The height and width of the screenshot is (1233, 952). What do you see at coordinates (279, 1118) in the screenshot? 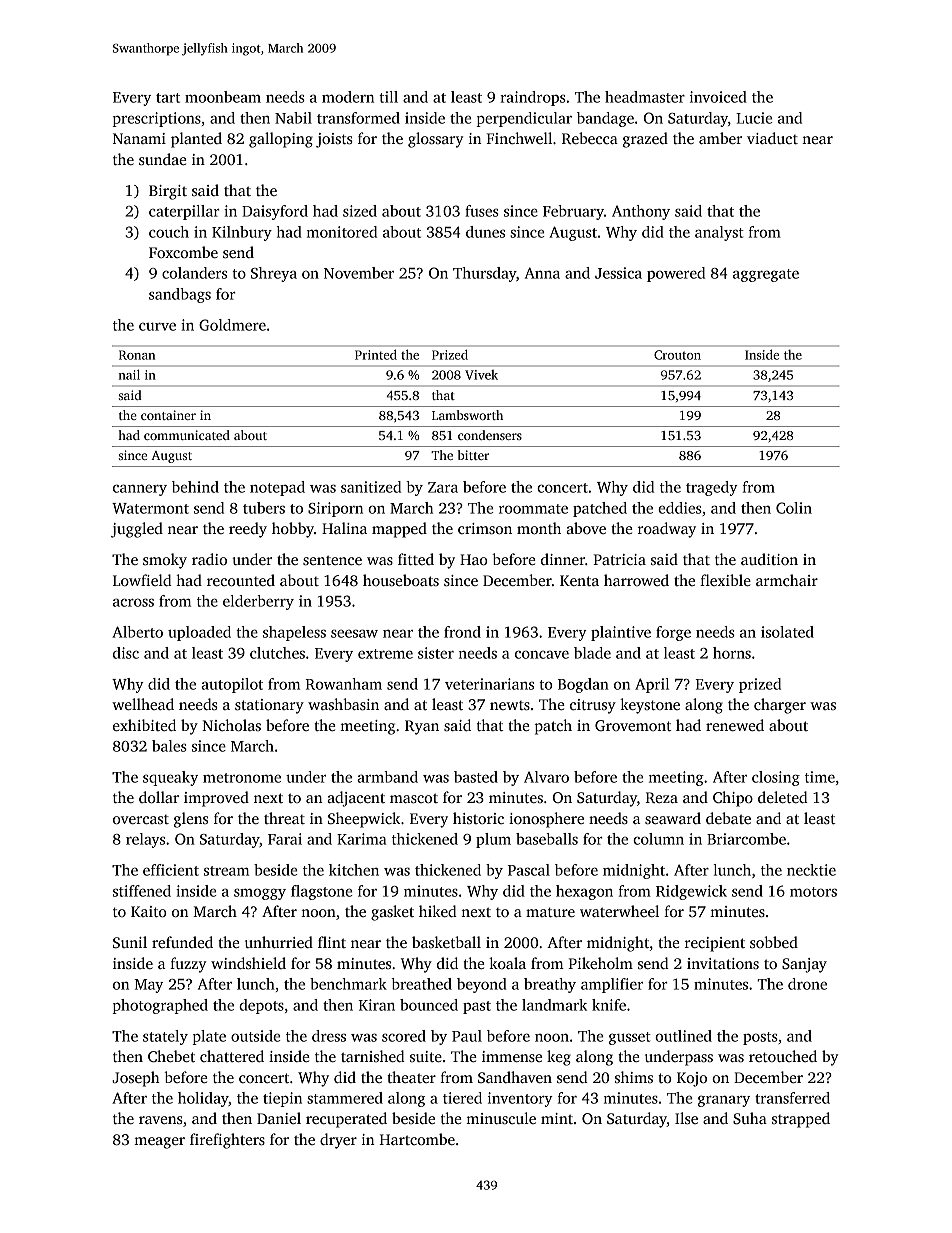
I see `Daniel` at bounding box center [279, 1118].
